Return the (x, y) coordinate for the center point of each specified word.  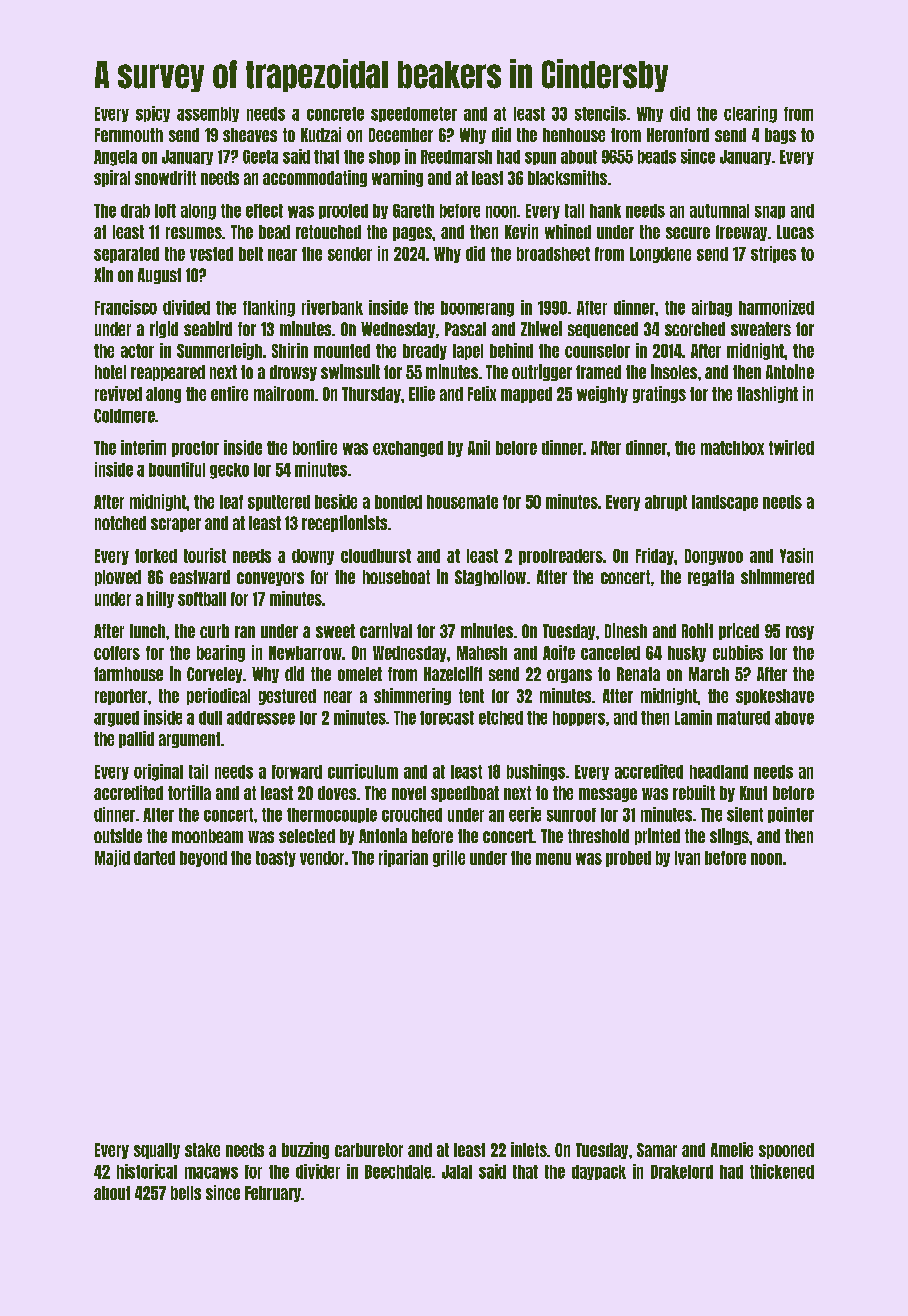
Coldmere (124, 416)
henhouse (574, 135)
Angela (115, 158)
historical (147, 1171)
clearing (750, 114)
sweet (335, 631)
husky (687, 654)
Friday (655, 556)
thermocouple (332, 815)
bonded (398, 502)
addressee (261, 718)
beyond (203, 859)
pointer (791, 815)
